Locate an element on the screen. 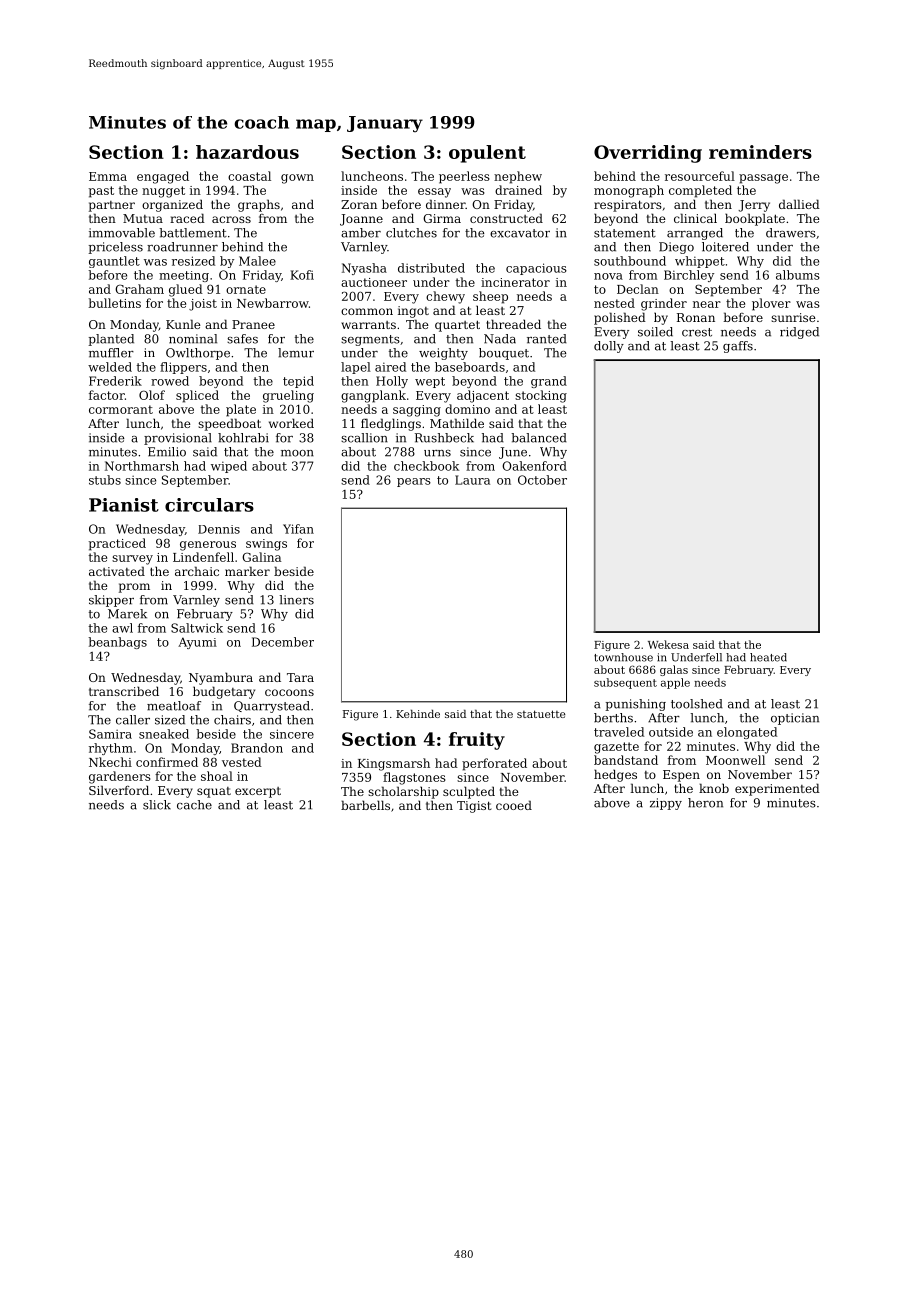 The image size is (908, 1316). excerpt is located at coordinates (258, 792).
